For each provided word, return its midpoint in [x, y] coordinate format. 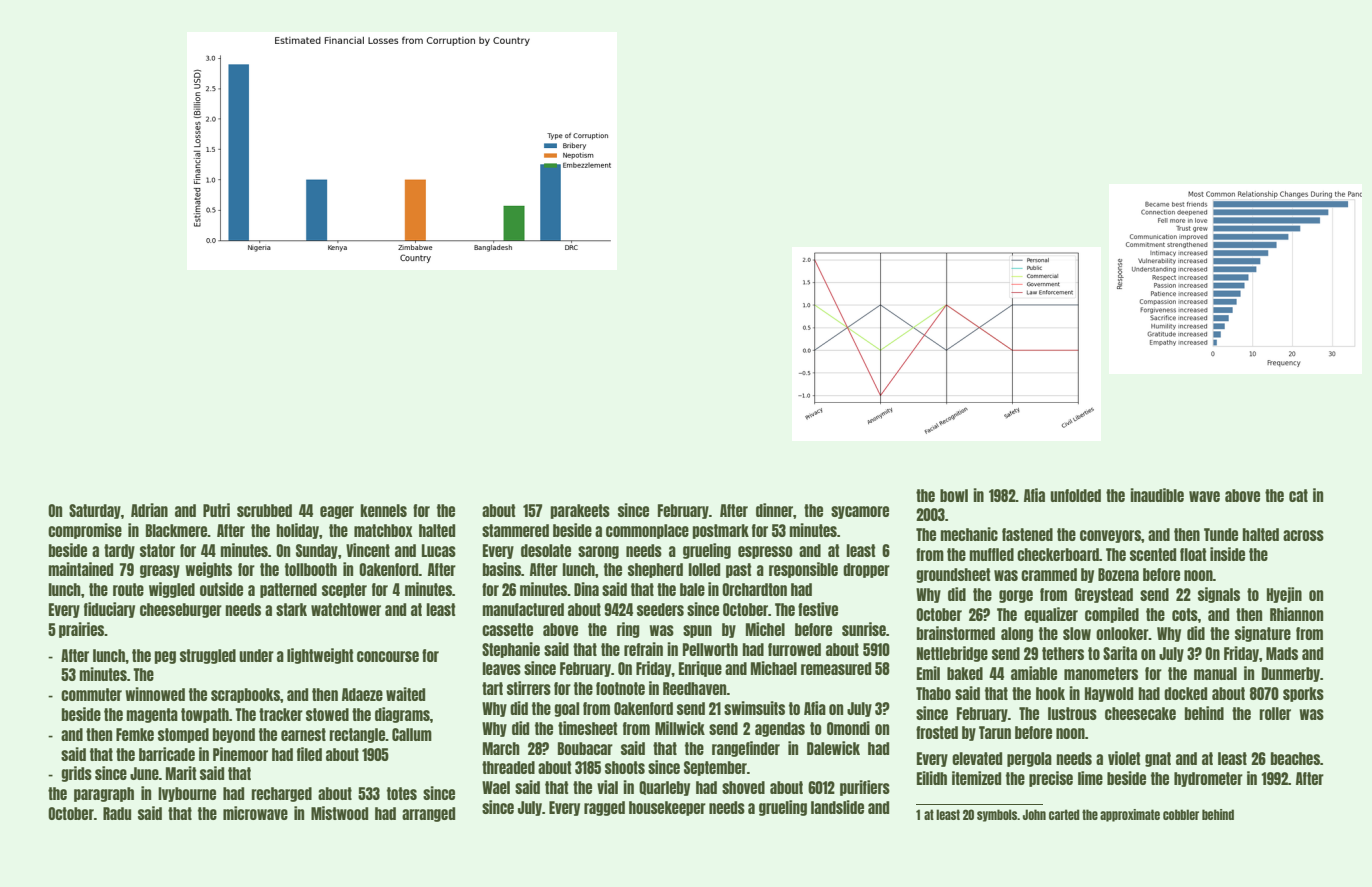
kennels [383, 510]
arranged [428, 814]
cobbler [1181, 814]
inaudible [1157, 495]
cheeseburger [181, 610]
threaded [508, 767]
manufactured [523, 609]
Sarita [1120, 653]
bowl [954, 495]
